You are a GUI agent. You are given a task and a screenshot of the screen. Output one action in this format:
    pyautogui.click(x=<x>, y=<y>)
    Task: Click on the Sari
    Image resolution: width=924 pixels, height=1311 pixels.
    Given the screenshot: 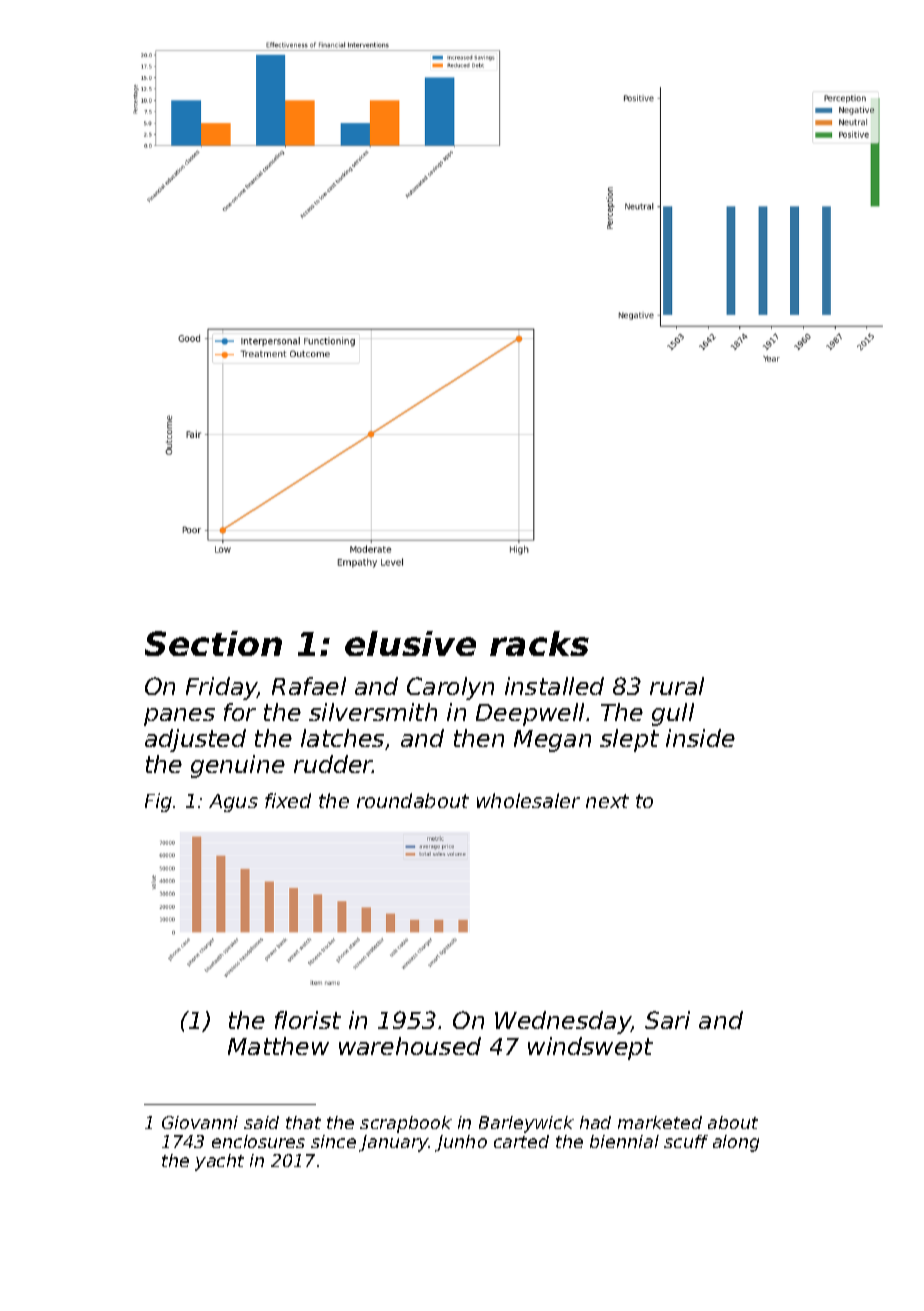 What is the action you would take?
    pyautogui.click(x=667, y=1020)
